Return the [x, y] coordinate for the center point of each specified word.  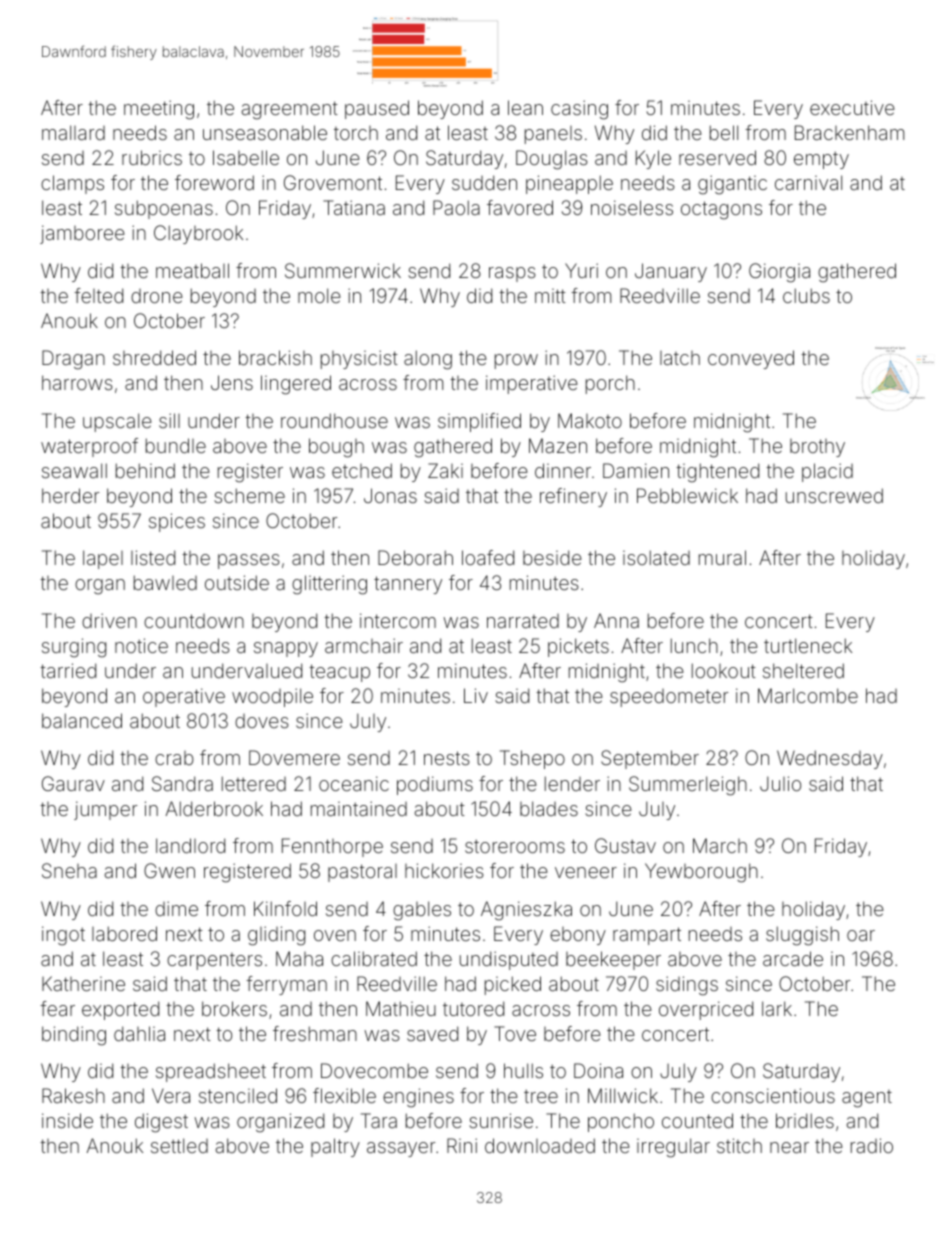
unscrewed [834, 495]
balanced [82, 720]
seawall [74, 470]
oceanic [354, 783]
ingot [63, 936]
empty [821, 160]
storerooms [515, 846]
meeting [159, 110]
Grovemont [333, 182]
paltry [335, 1147]
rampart [647, 936]
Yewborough [701, 873]
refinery [573, 497]
